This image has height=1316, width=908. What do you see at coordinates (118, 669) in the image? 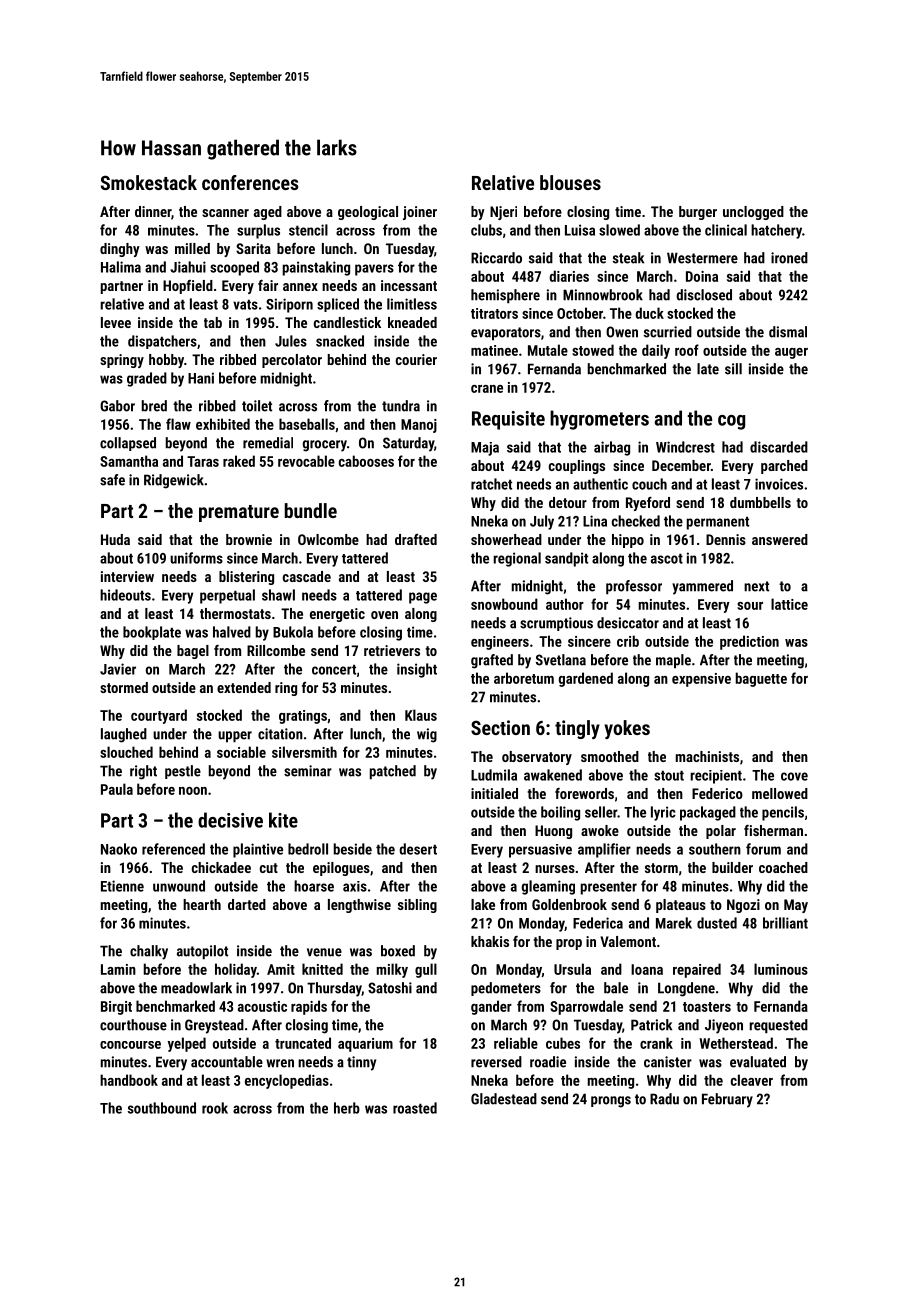
I see `Javier` at bounding box center [118, 669].
